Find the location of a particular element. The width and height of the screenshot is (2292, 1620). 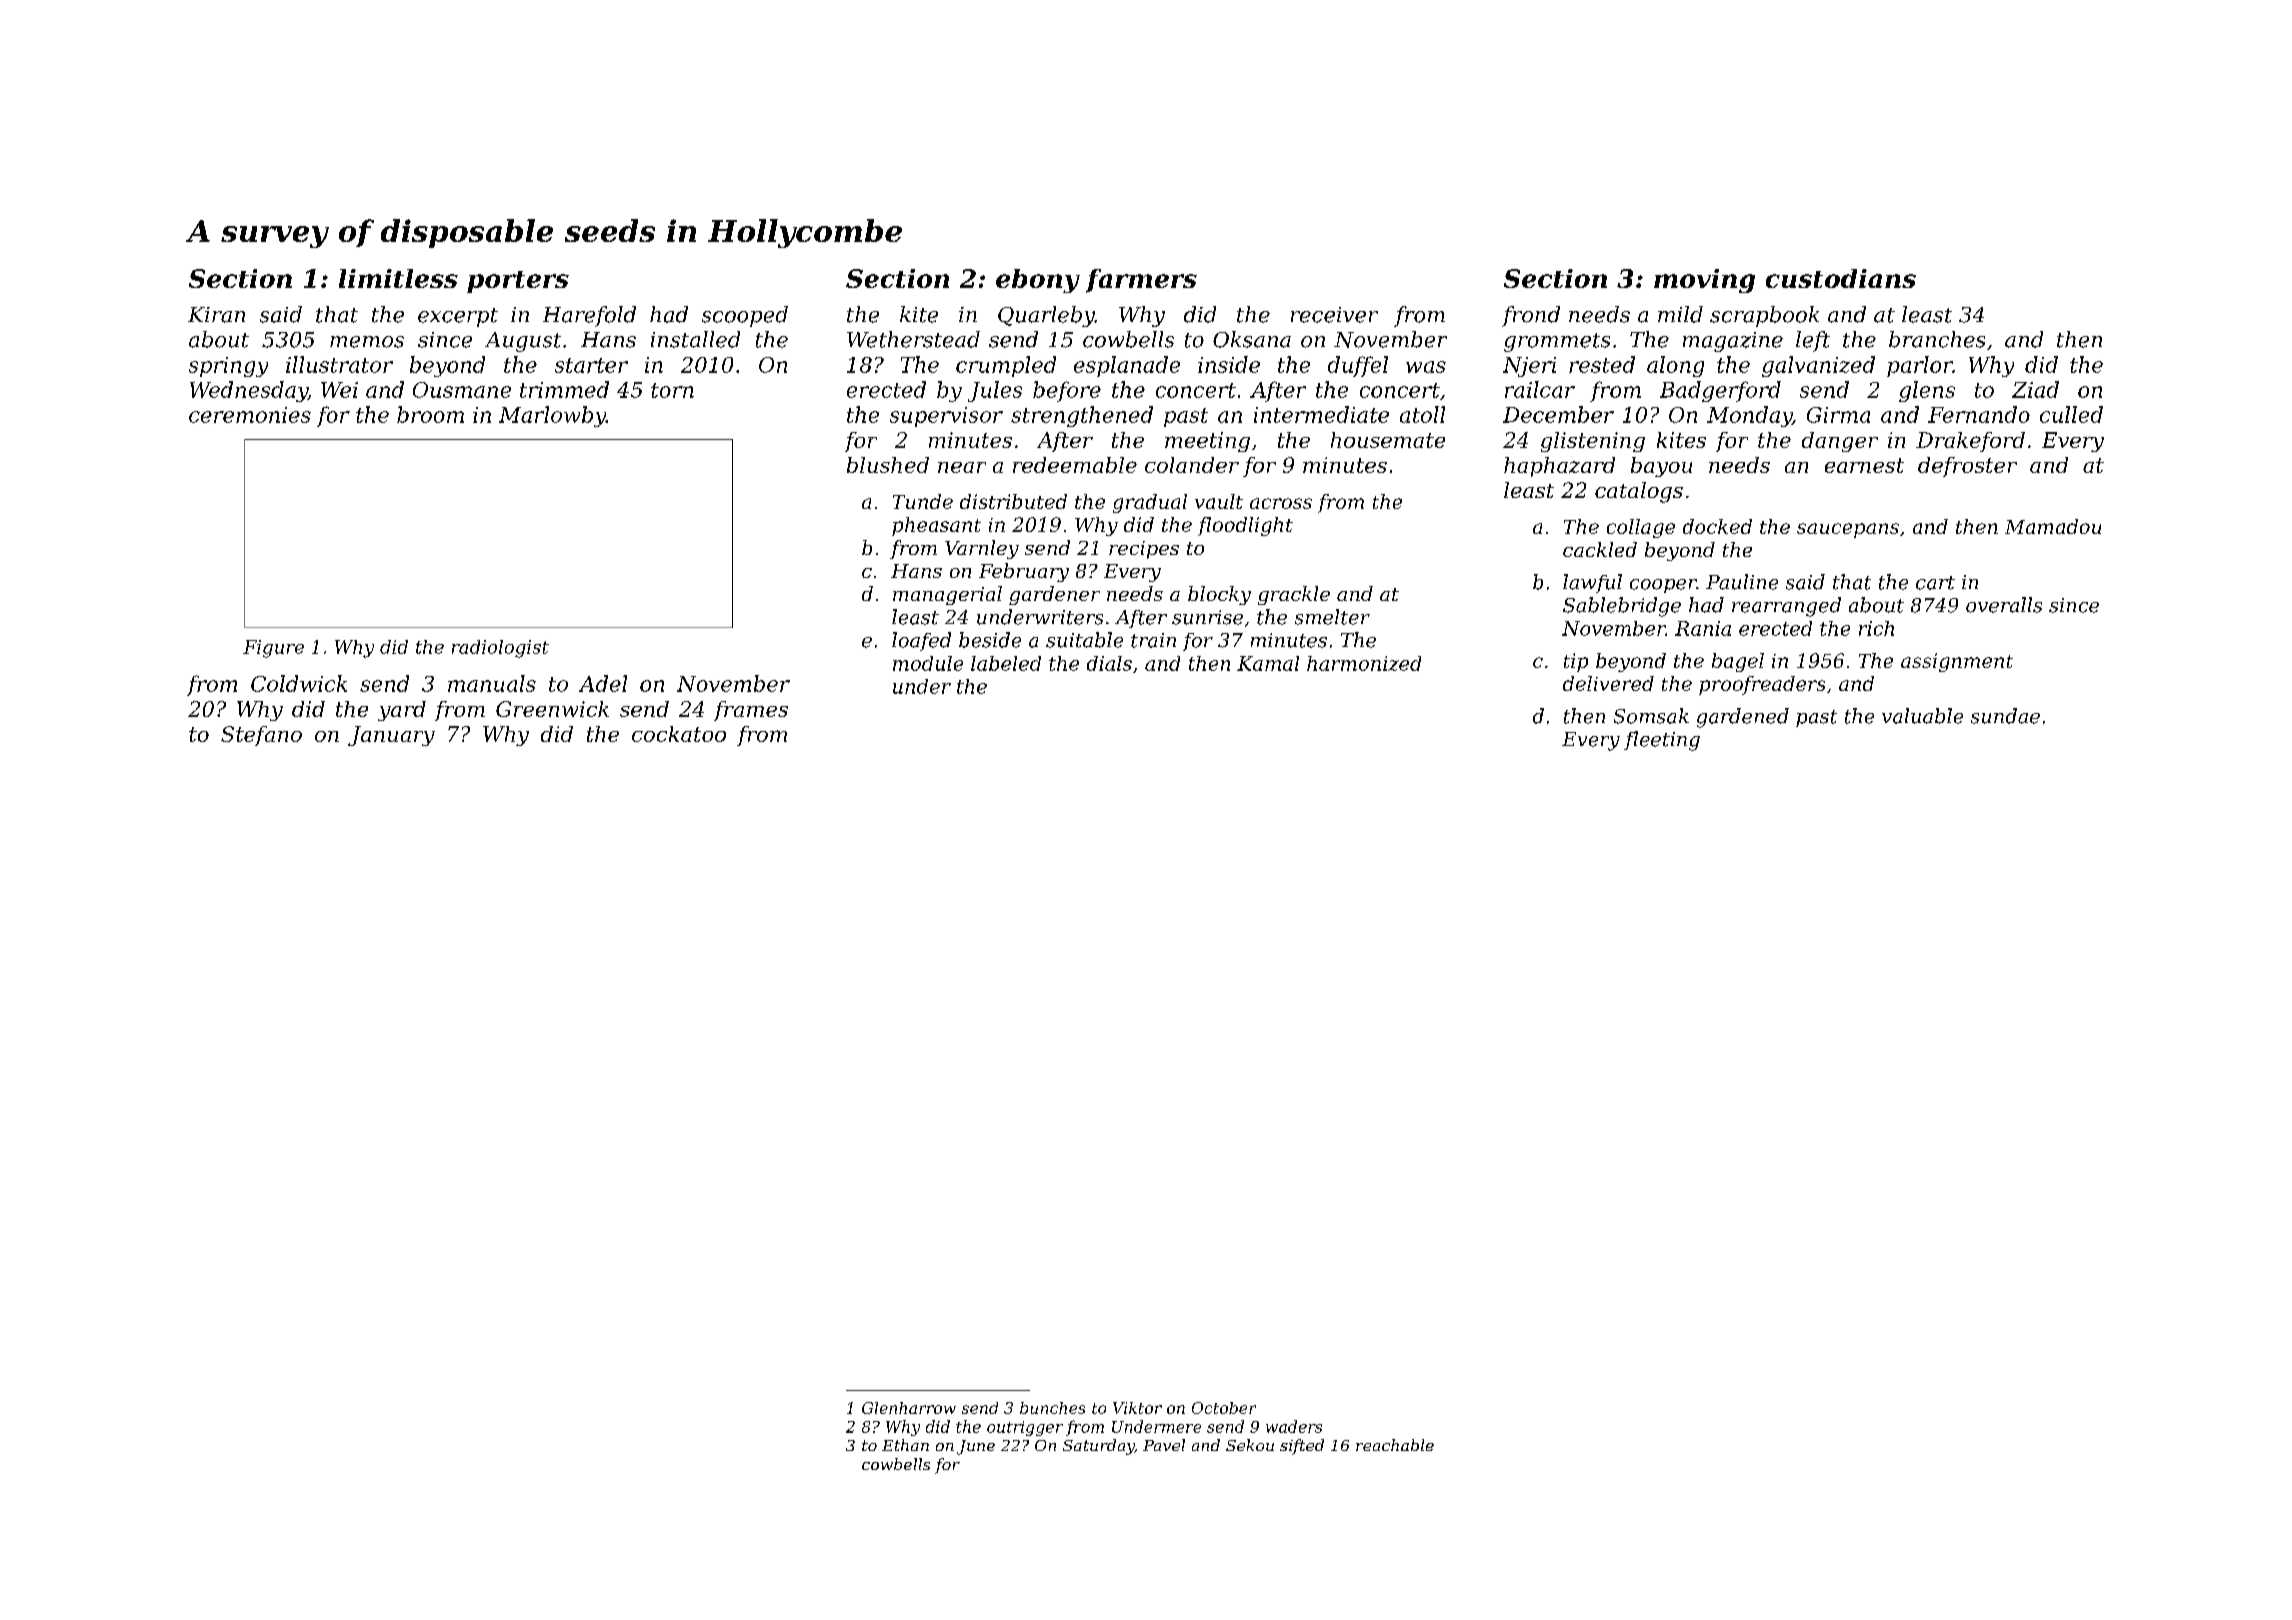

June is located at coordinates (976, 1447).
